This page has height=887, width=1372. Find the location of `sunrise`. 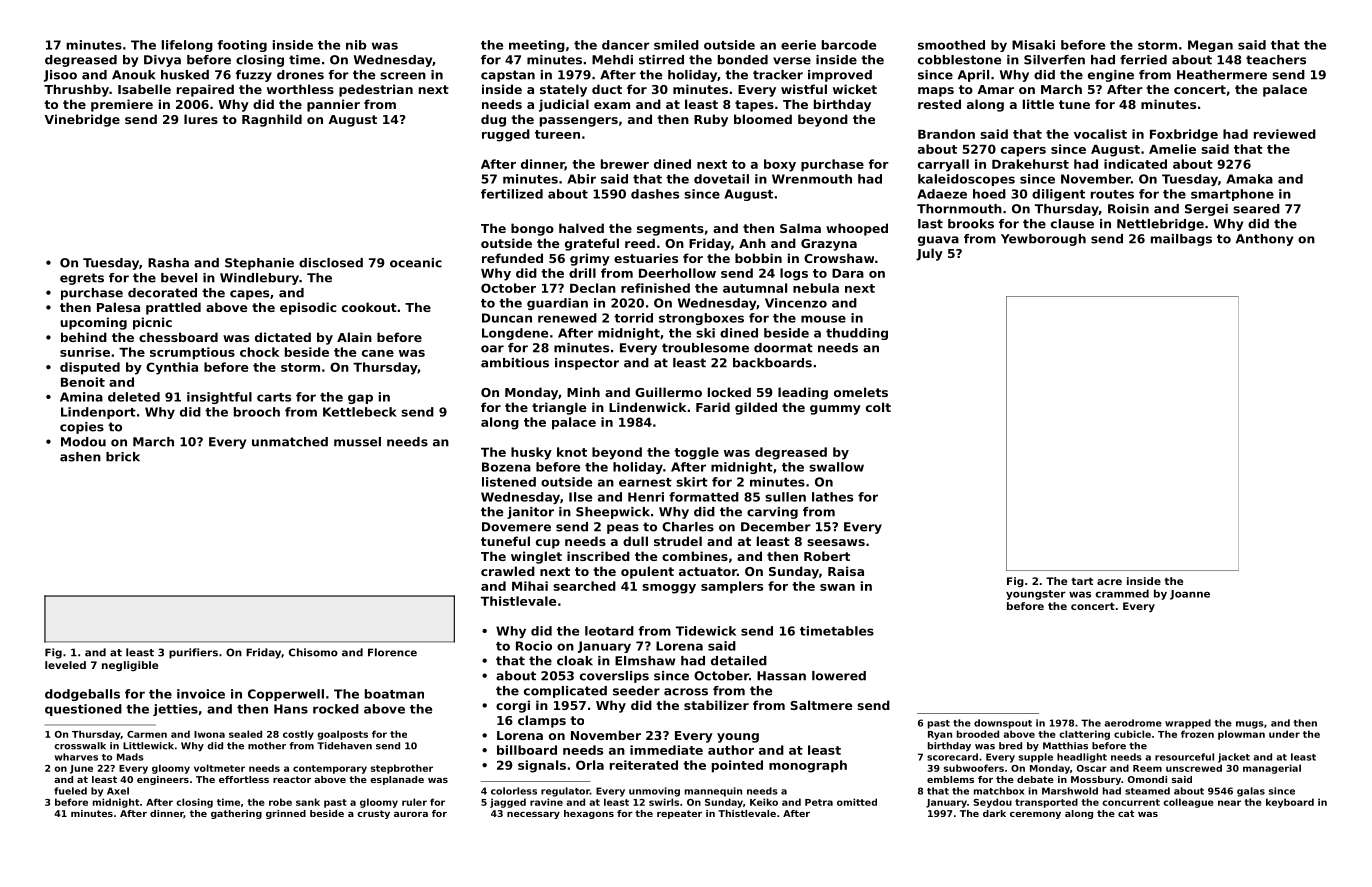

sunrise is located at coordinates (85, 352).
